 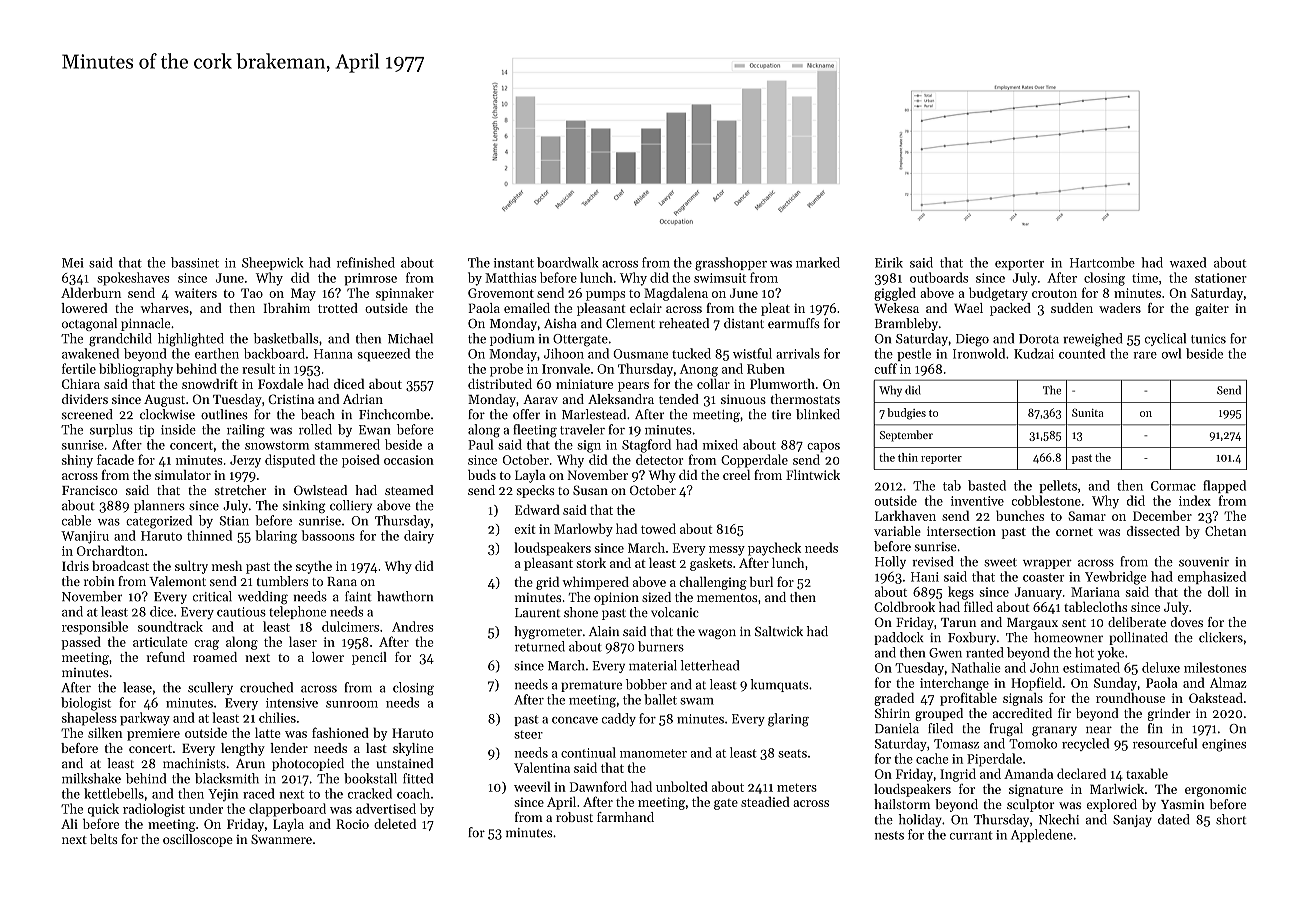 I want to click on waxed, so click(x=1188, y=262).
